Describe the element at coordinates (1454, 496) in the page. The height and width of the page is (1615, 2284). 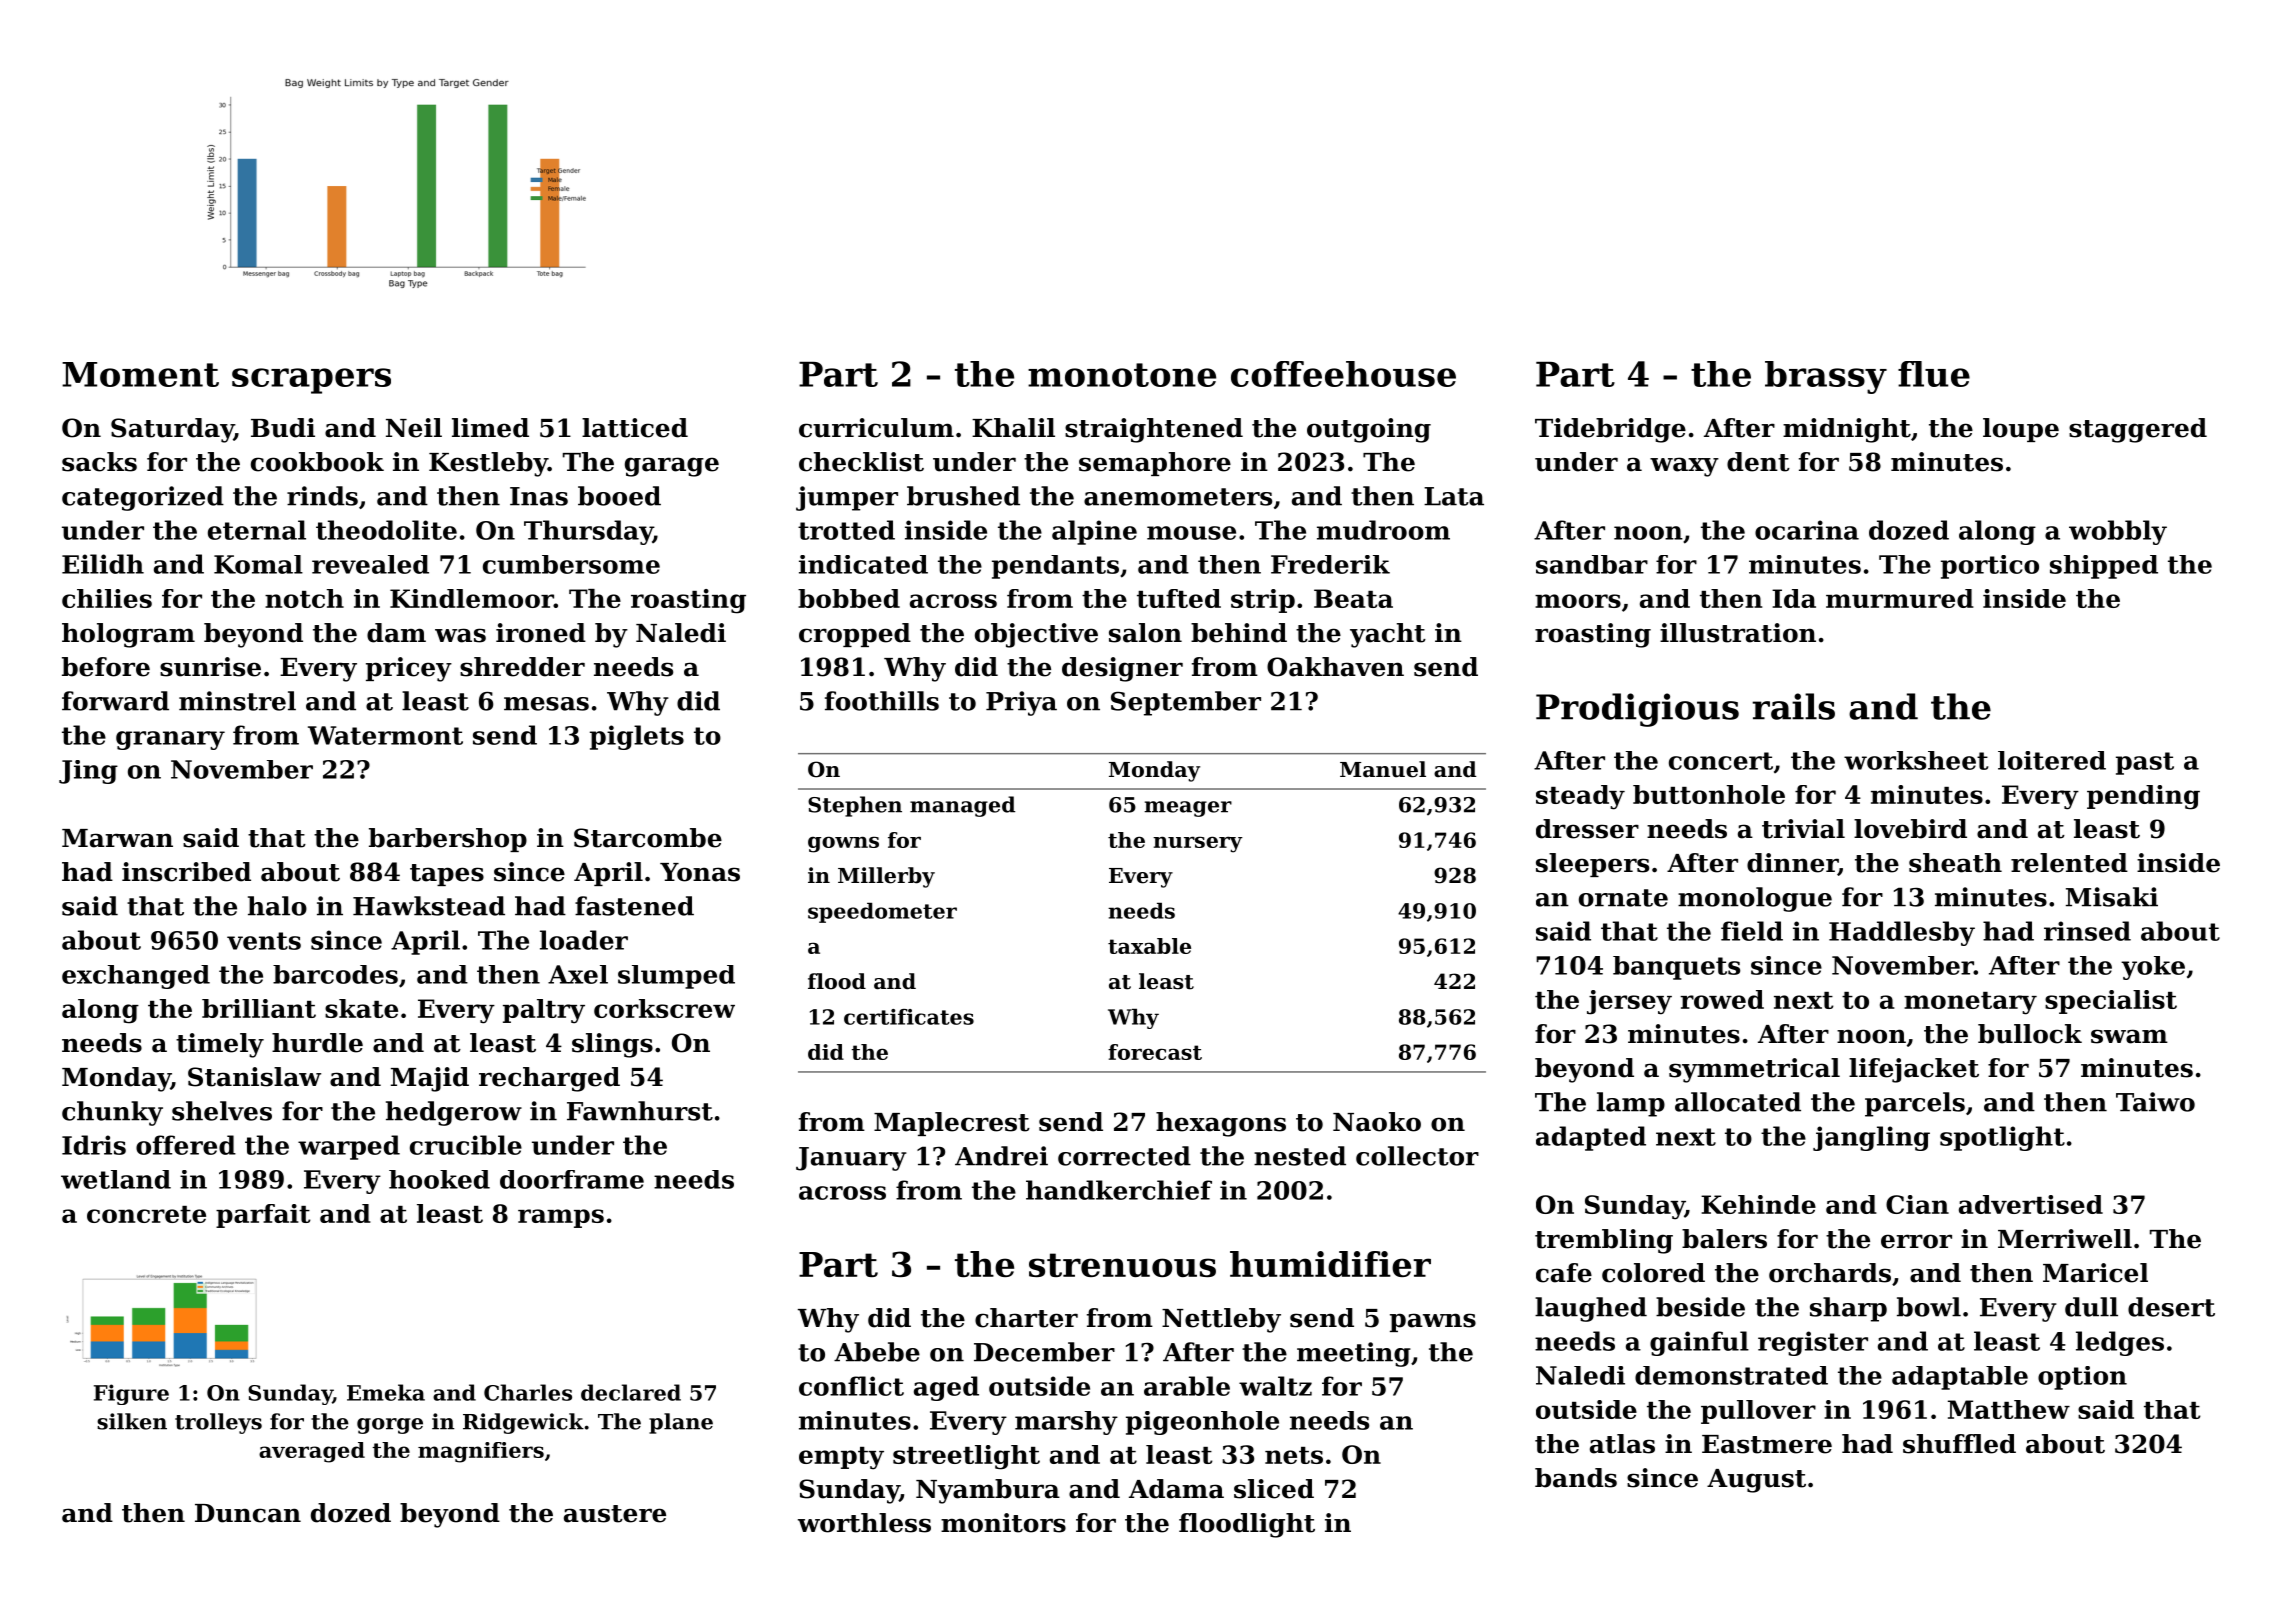
I see `Lata` at that location.
